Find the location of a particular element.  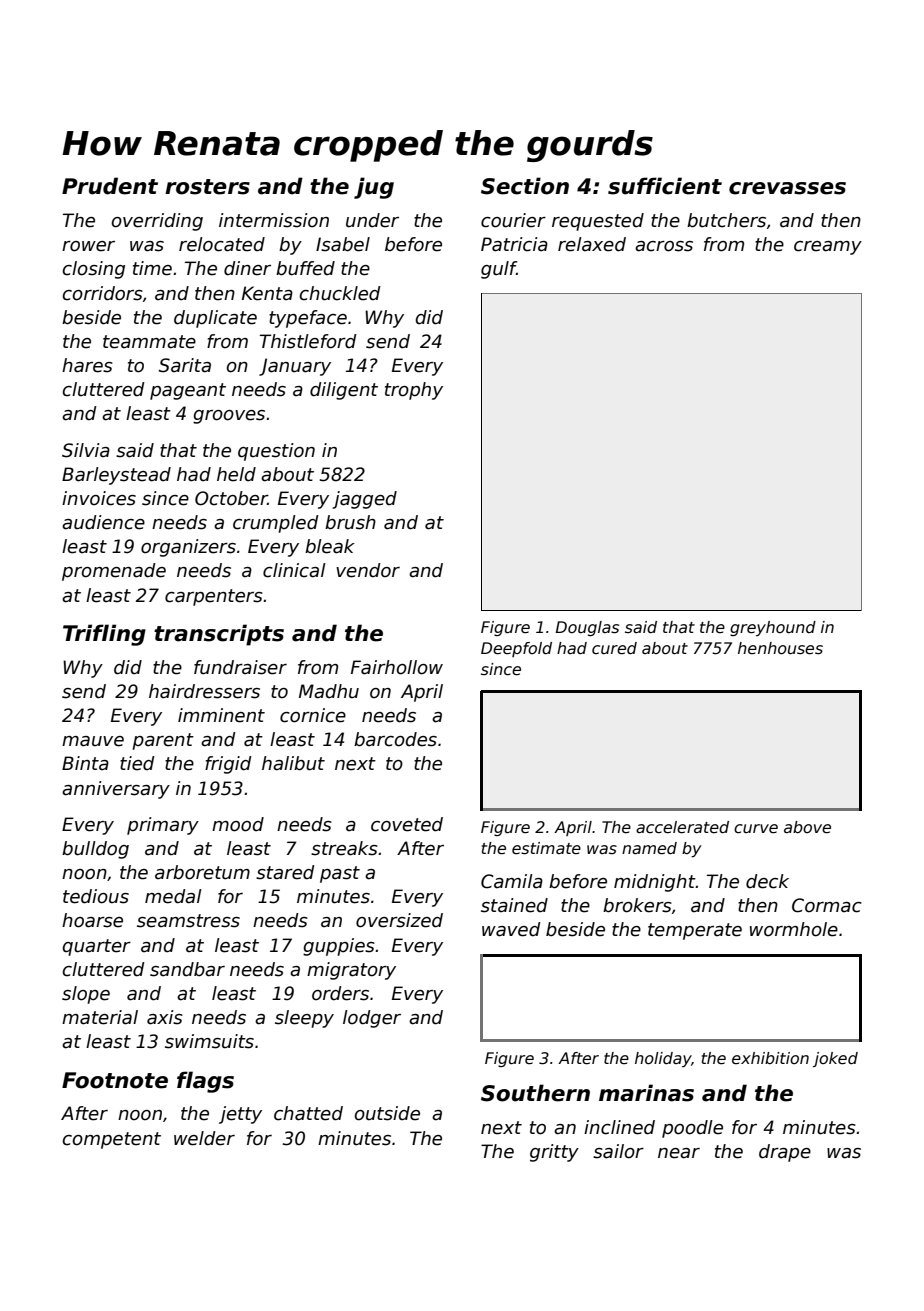

jug is located at coordinates (374, 188).
